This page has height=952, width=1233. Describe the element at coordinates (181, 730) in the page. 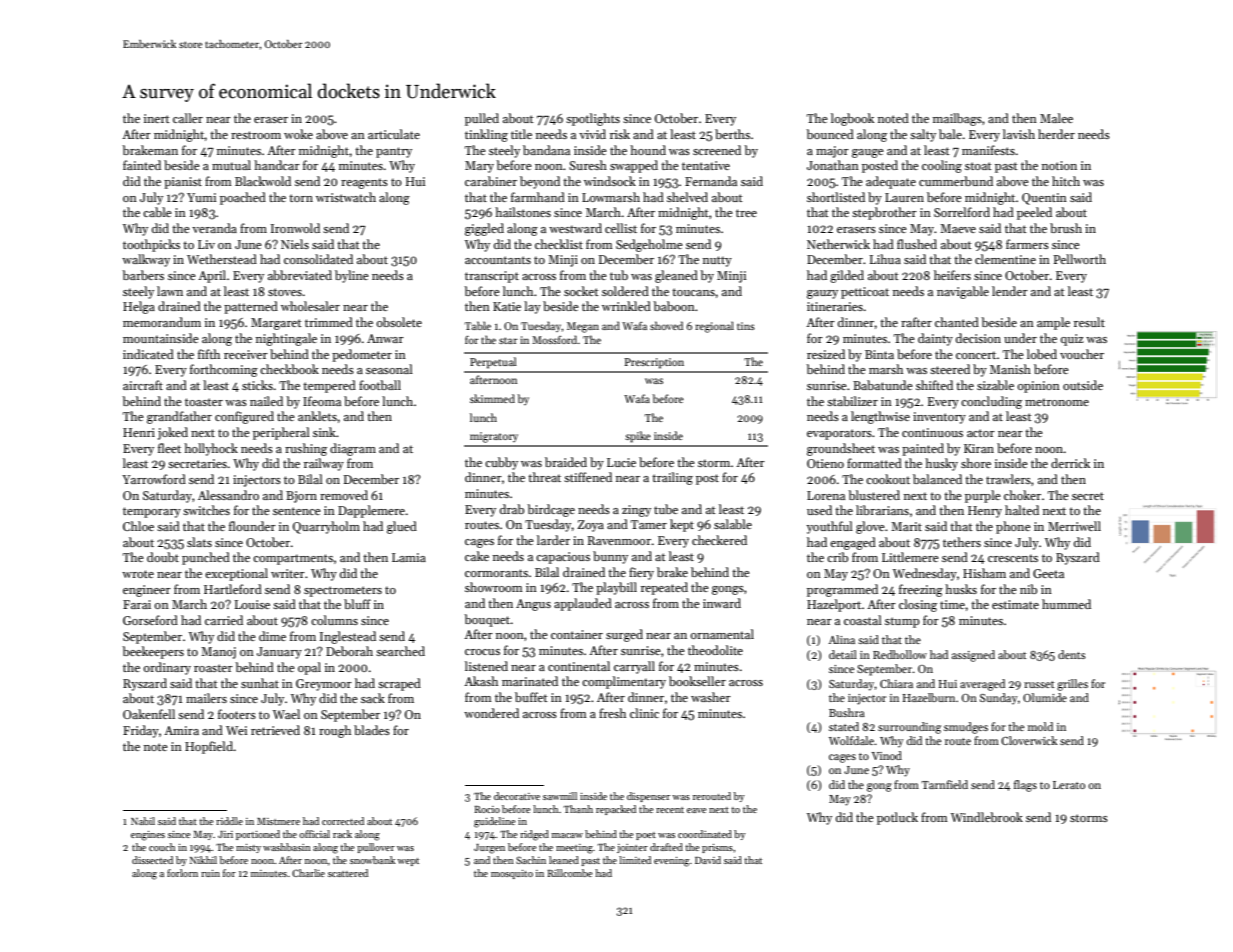

I see `Amira` at that location.
